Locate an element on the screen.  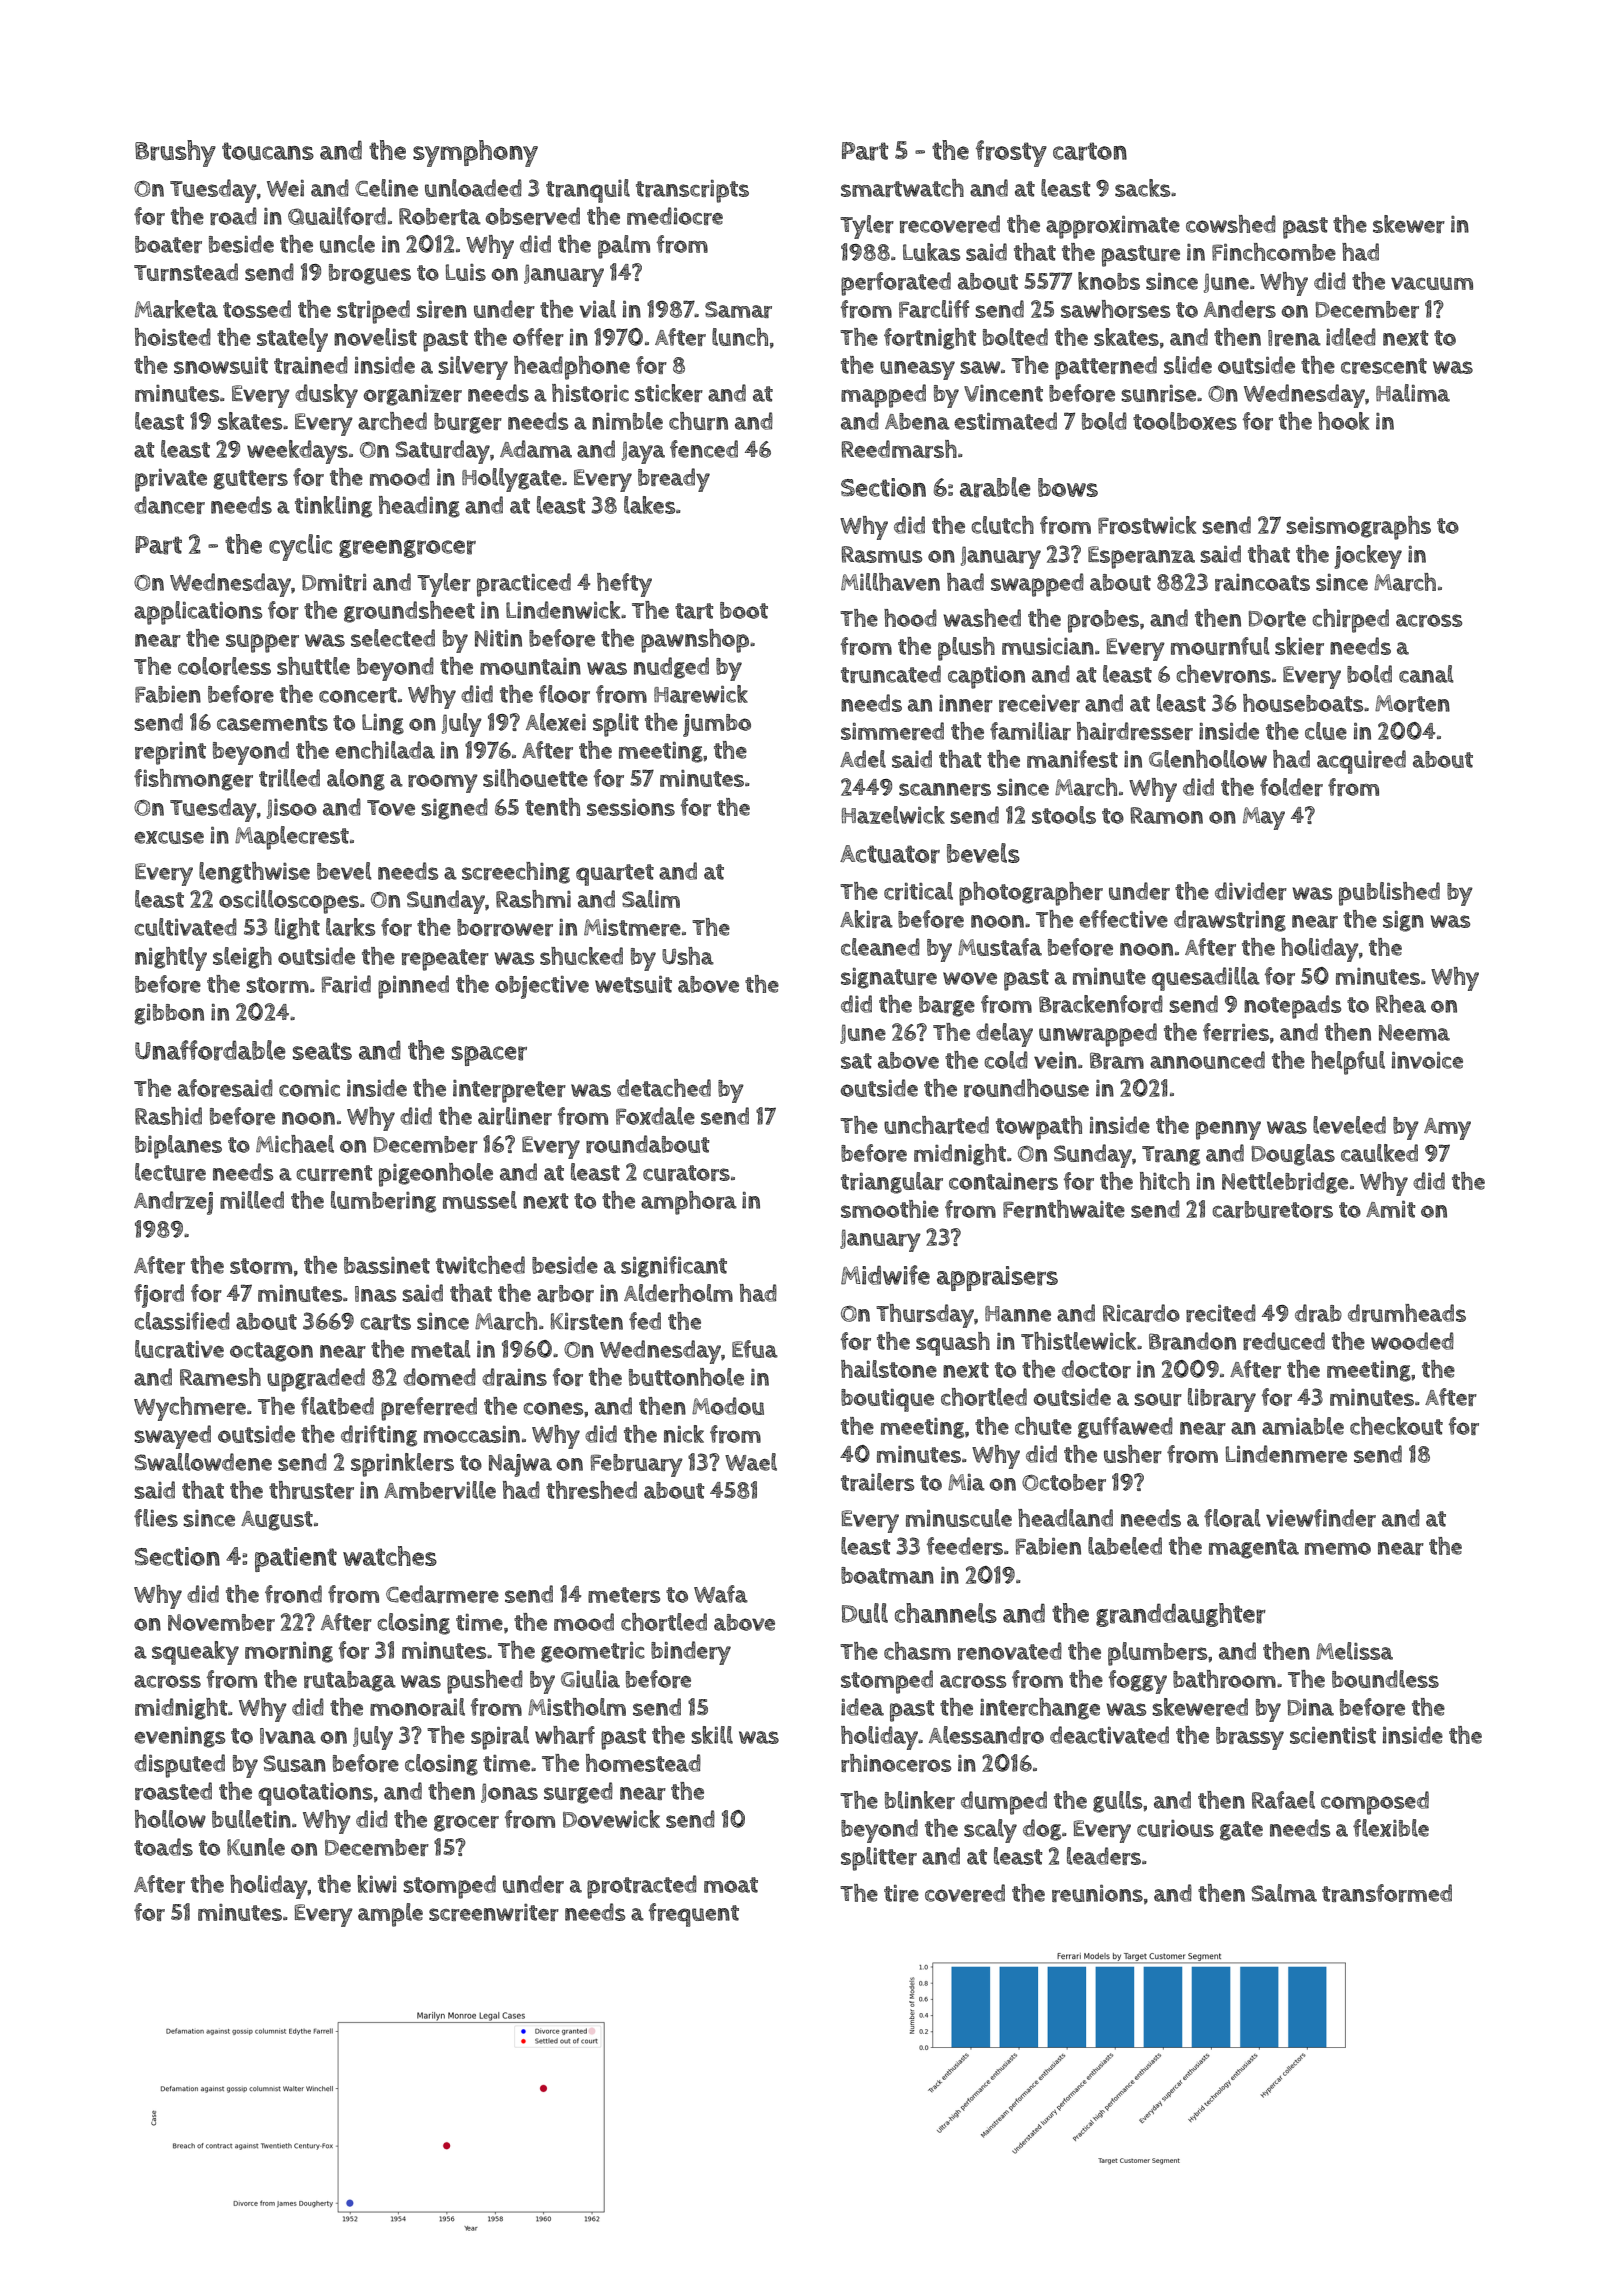
library is located at coordinates (1222, 1400).
